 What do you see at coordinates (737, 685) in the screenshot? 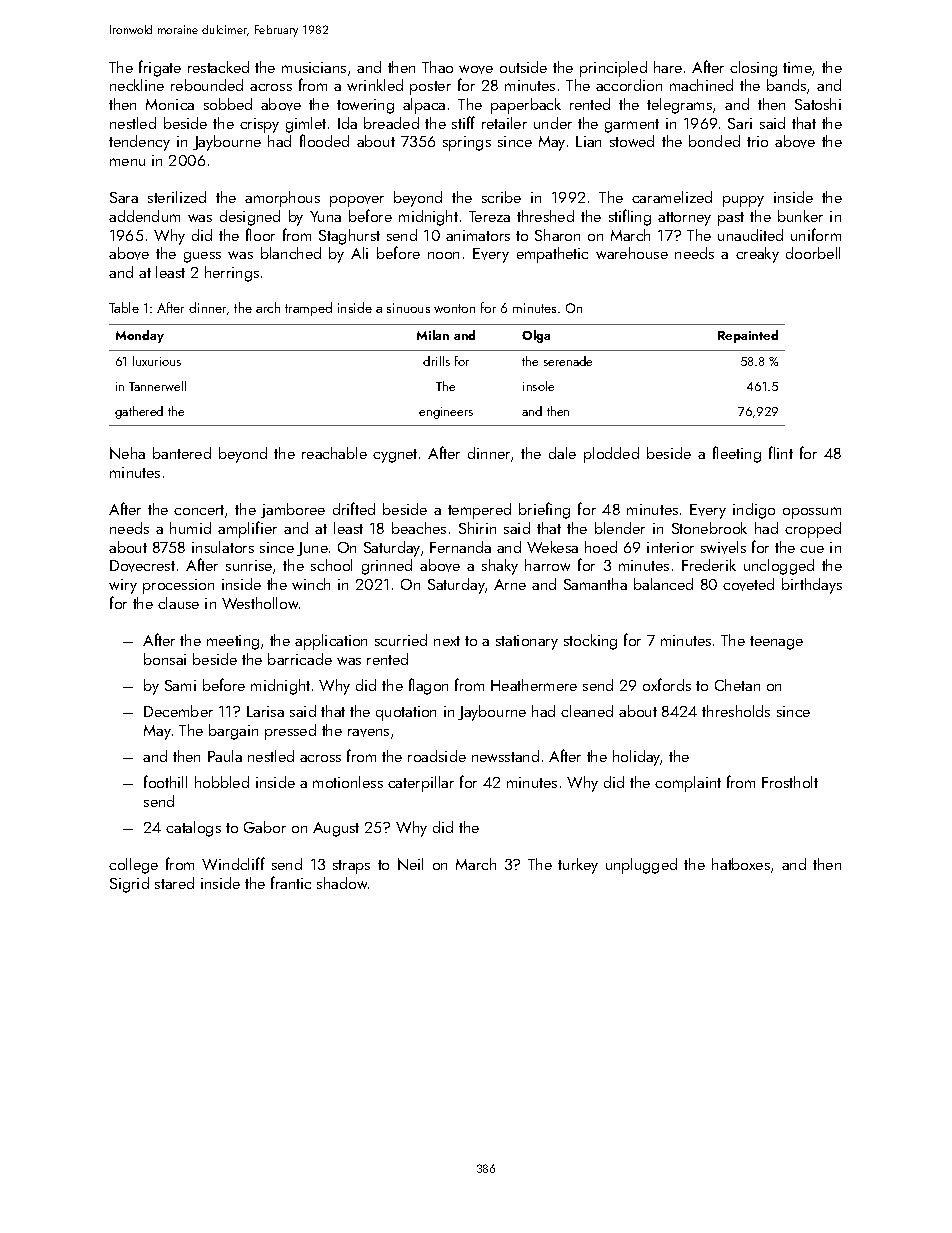
I see `Chetan` at bounding box center [737, 685].
